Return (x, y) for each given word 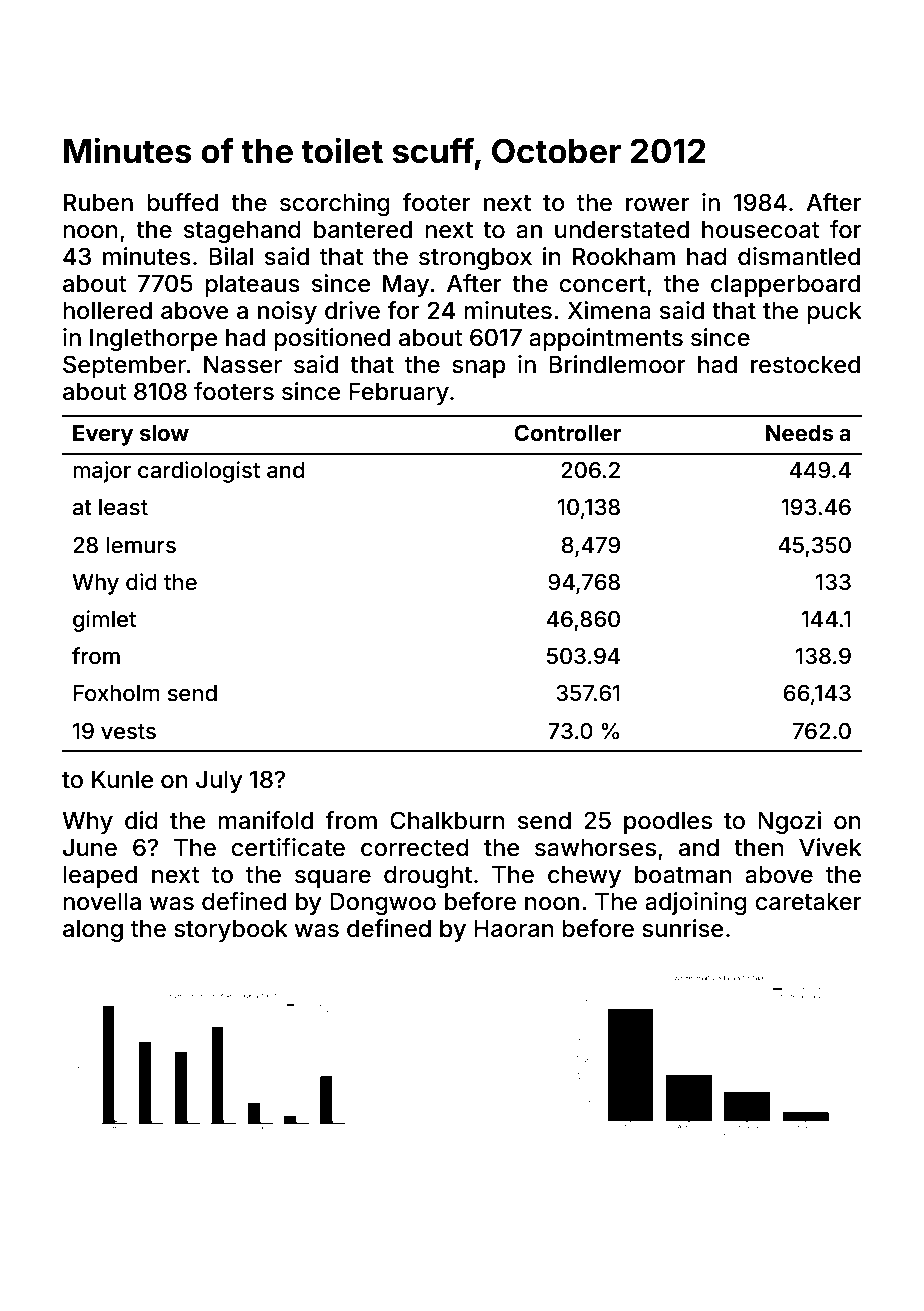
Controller (567, 433)
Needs (800, 433)
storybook (231, 931)
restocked (805, 365)
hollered (107, 311)
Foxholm (116, 693)
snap (479, 369)
